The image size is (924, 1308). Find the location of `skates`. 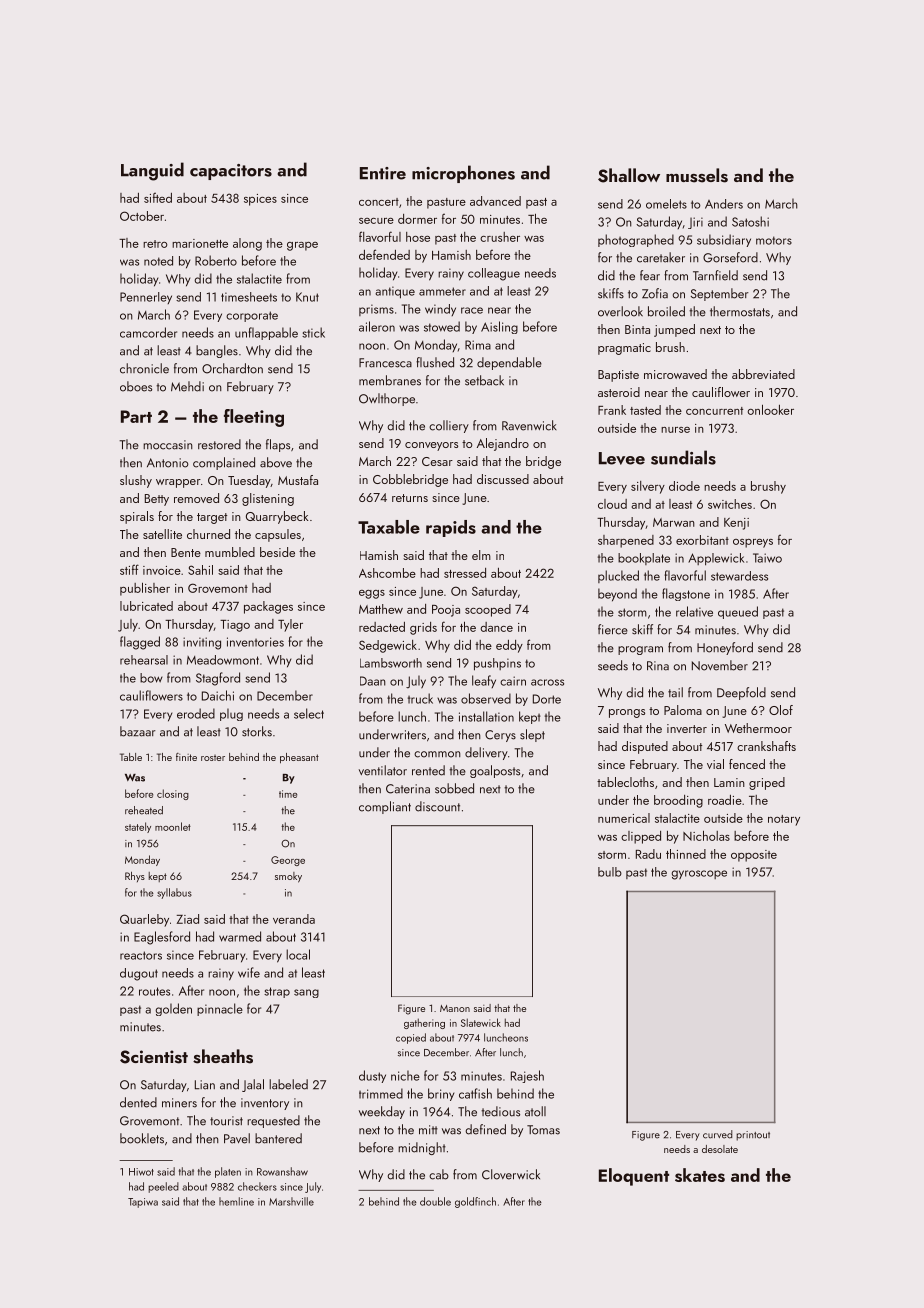

skates is located at coordinates (700, 1175).
